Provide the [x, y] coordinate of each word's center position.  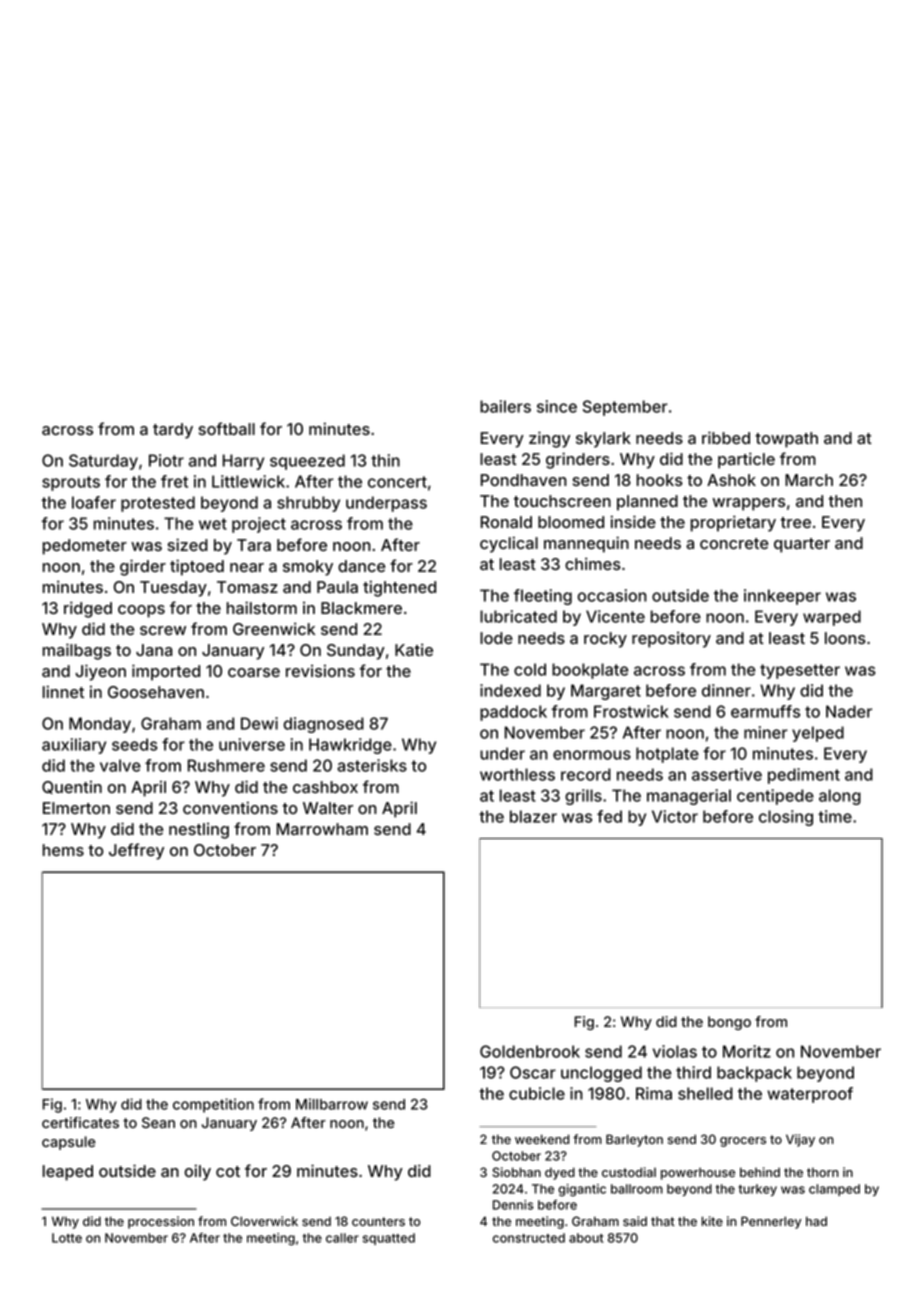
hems [63, 850]
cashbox [325, 787]
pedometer [85, 547]
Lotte [67, 1238]
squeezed [307, 462]
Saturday [103, 462]
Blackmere [361, 608]
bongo [729, 1023]
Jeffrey [136, 851]
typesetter [800, 671]
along [840, 797]
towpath [786, 440]
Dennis [513, 1205]
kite [712, 1221]
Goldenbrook [530, 1051]
